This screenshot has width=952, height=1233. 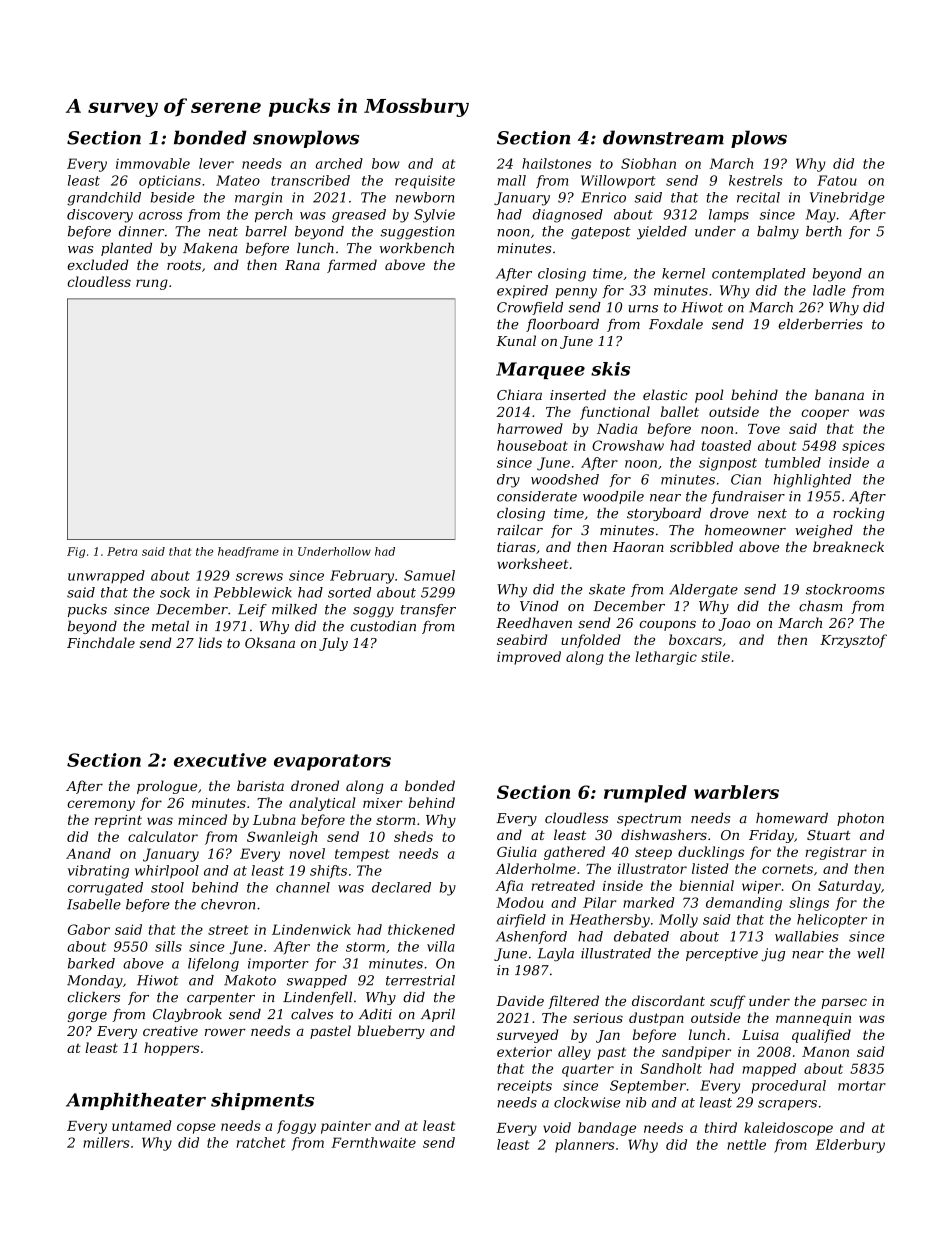 What do you see at coordinates (417, 248) in the screenshot?
I see `workbench` at bounding box center [417, 248].
